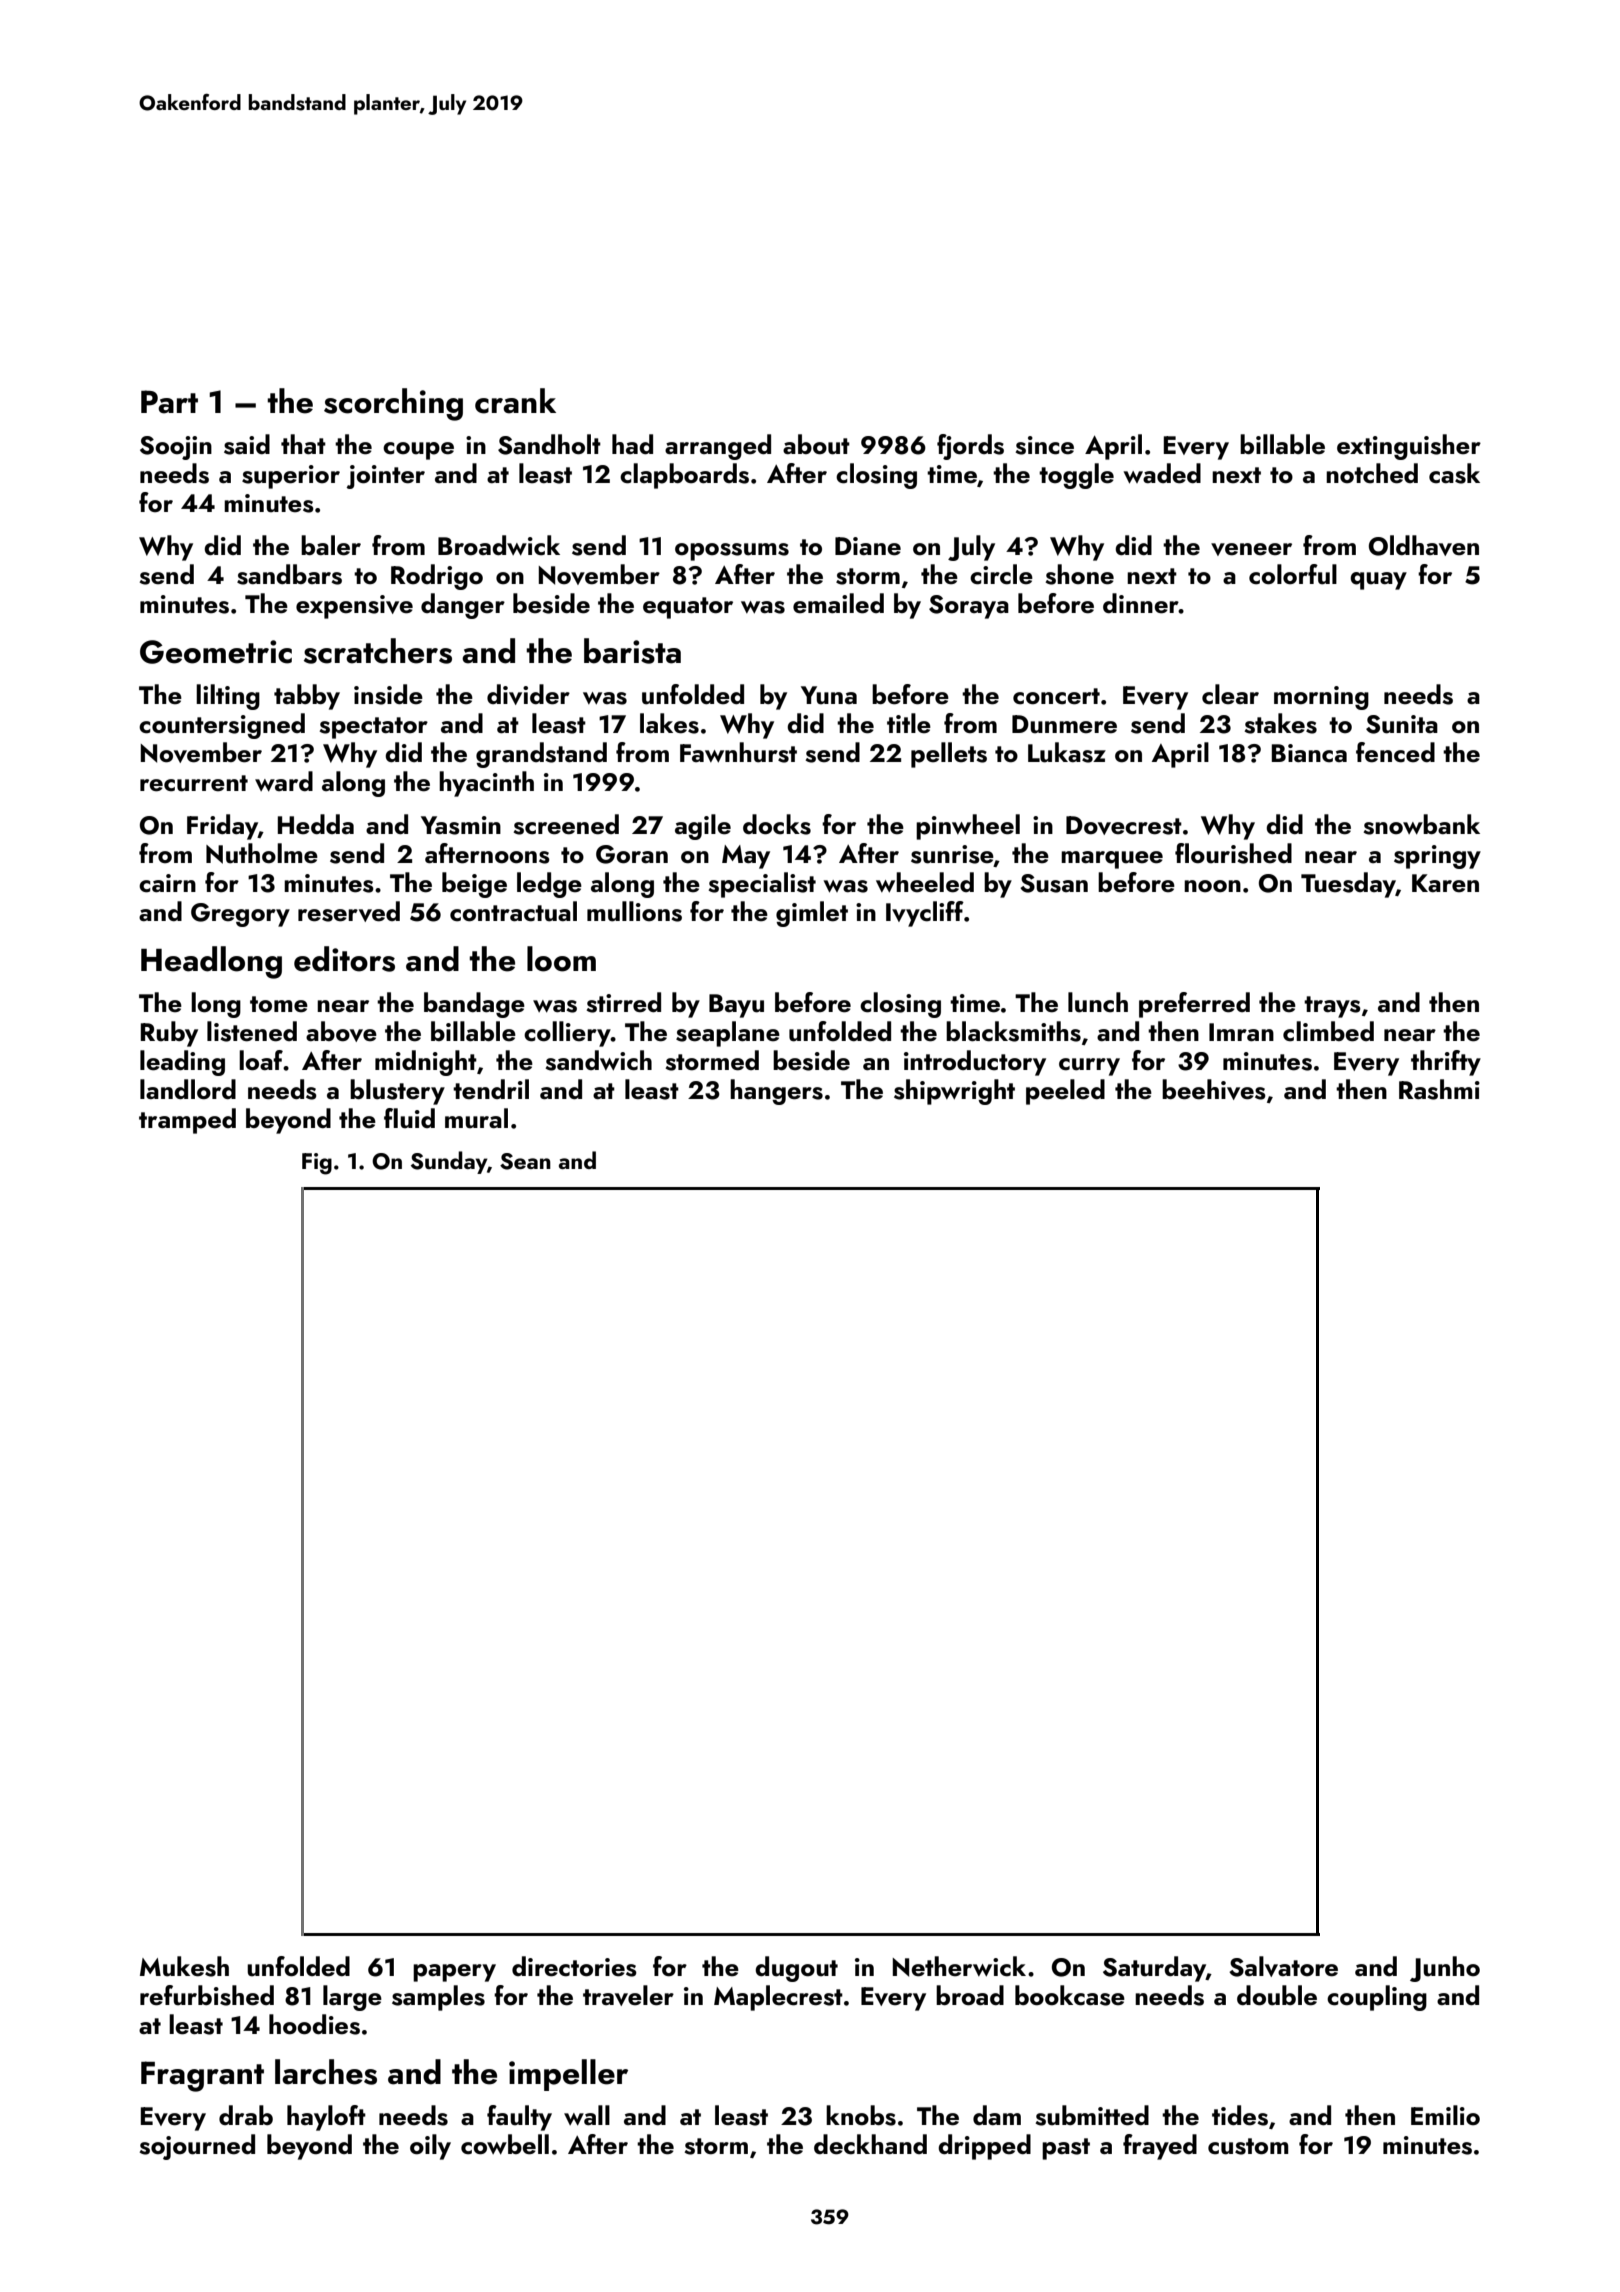 The image size is (1620, 2292). I want to click on tramped, so click(187, 1121).
